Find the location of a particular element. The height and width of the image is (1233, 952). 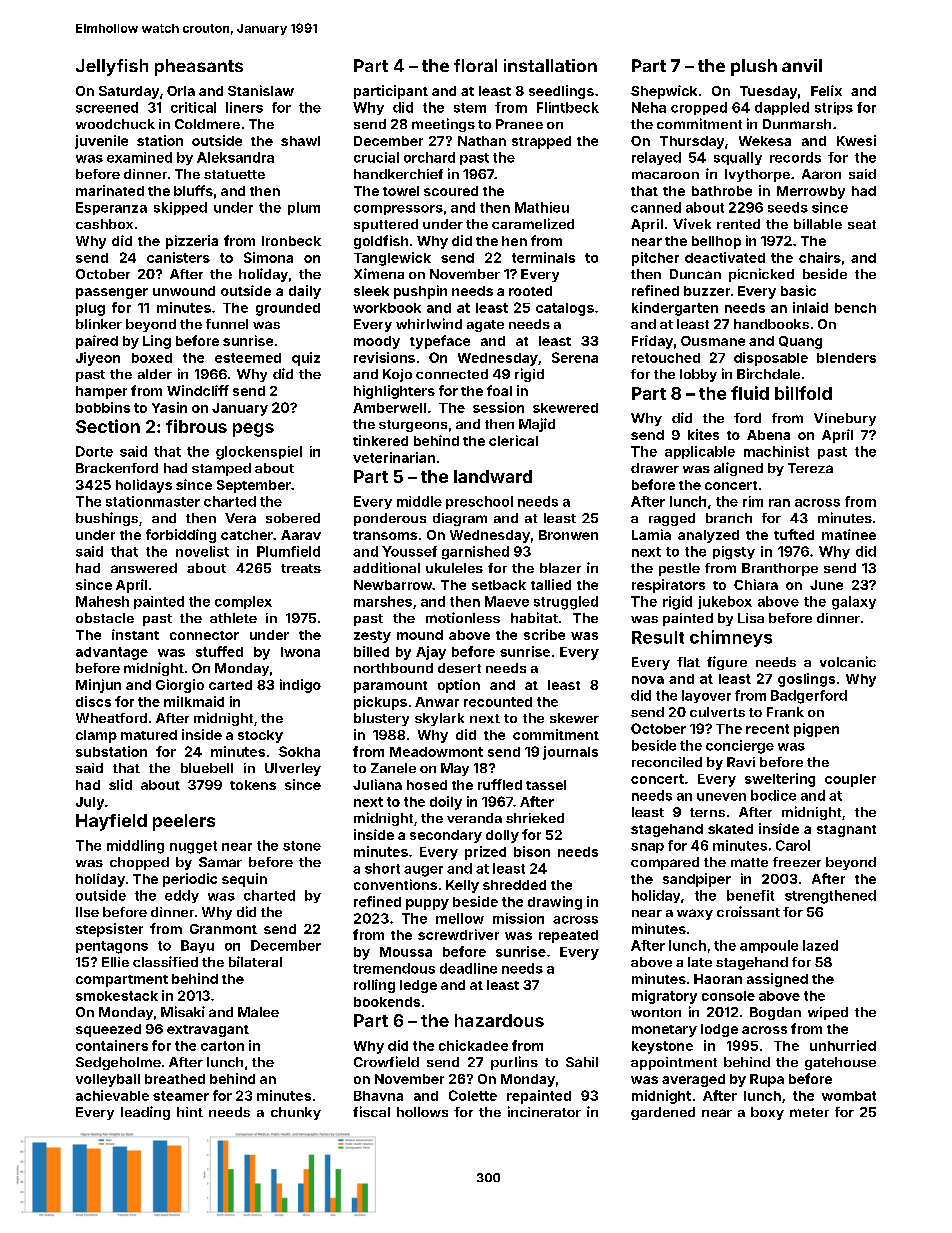

Misaki is located at coordinates (183, 1011).
